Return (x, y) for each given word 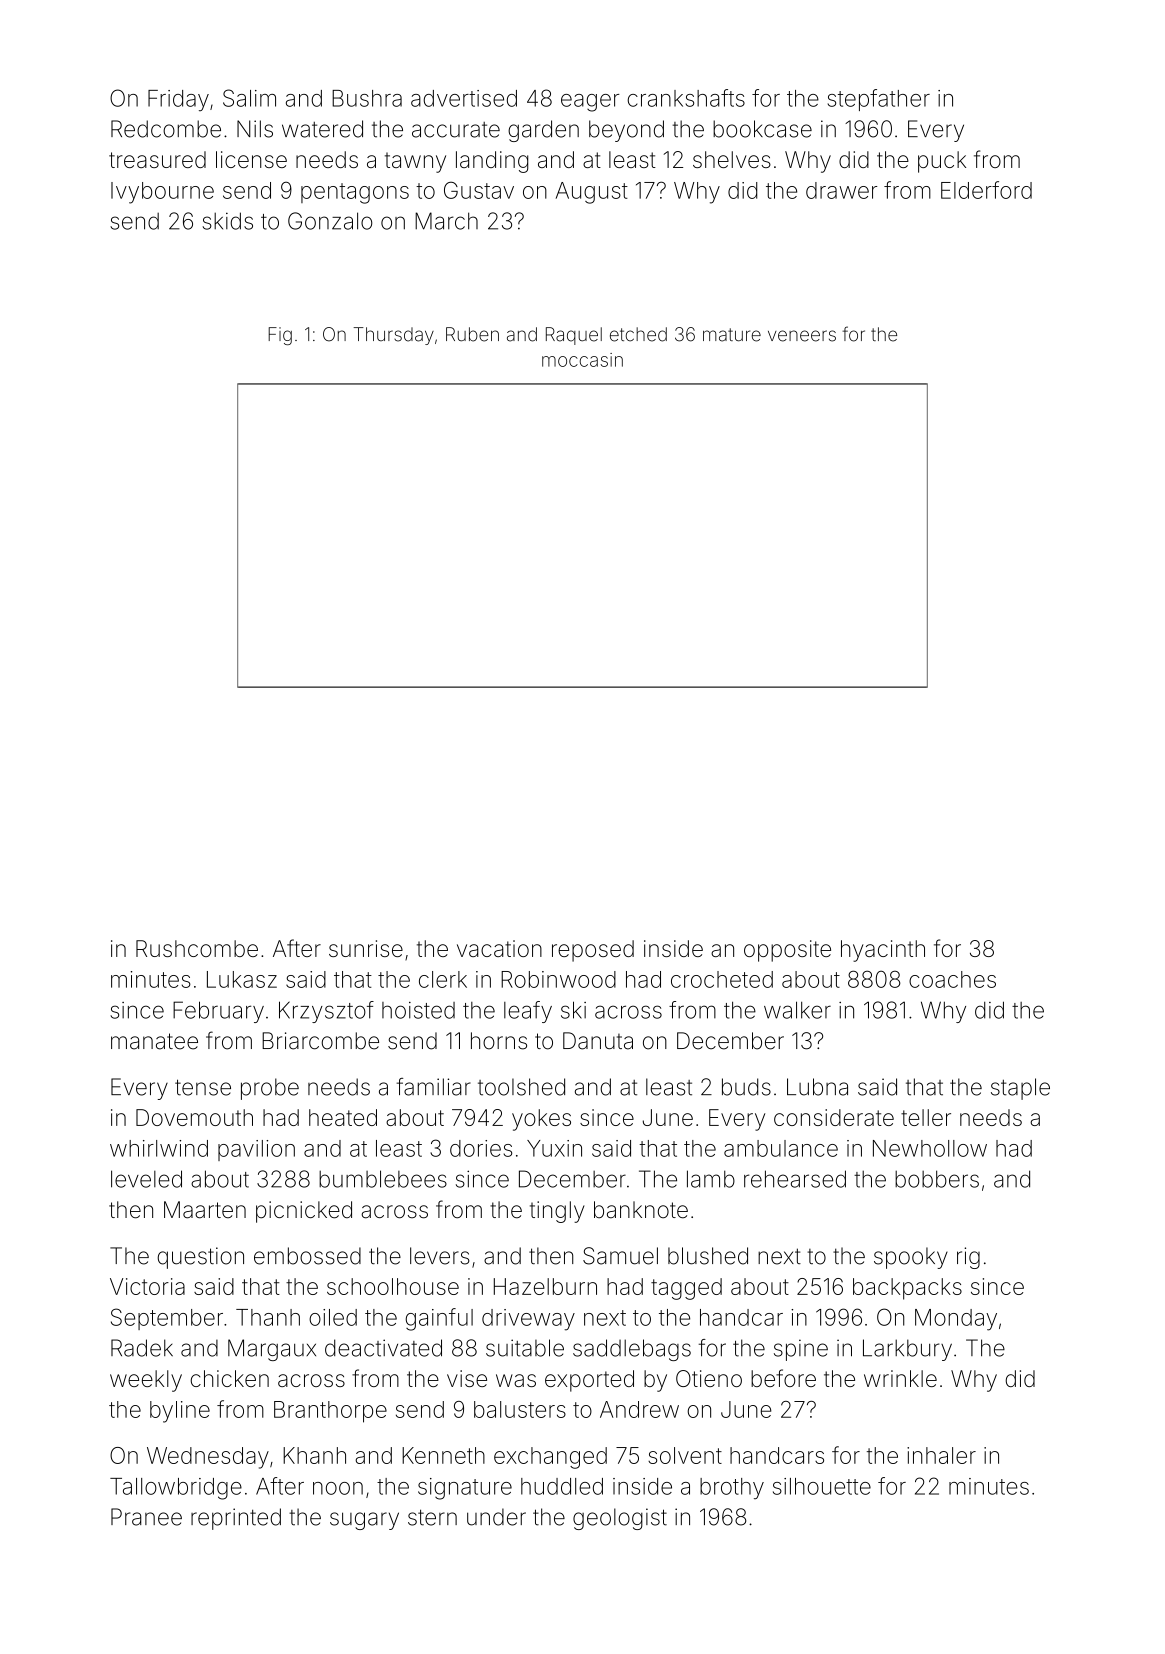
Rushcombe (197, 948)
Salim (249, 98)
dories (481, 1148)
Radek (142, 1348)
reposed (593, 951)
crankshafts (686, 98)
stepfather (879, 100)
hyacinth (883, 951)
